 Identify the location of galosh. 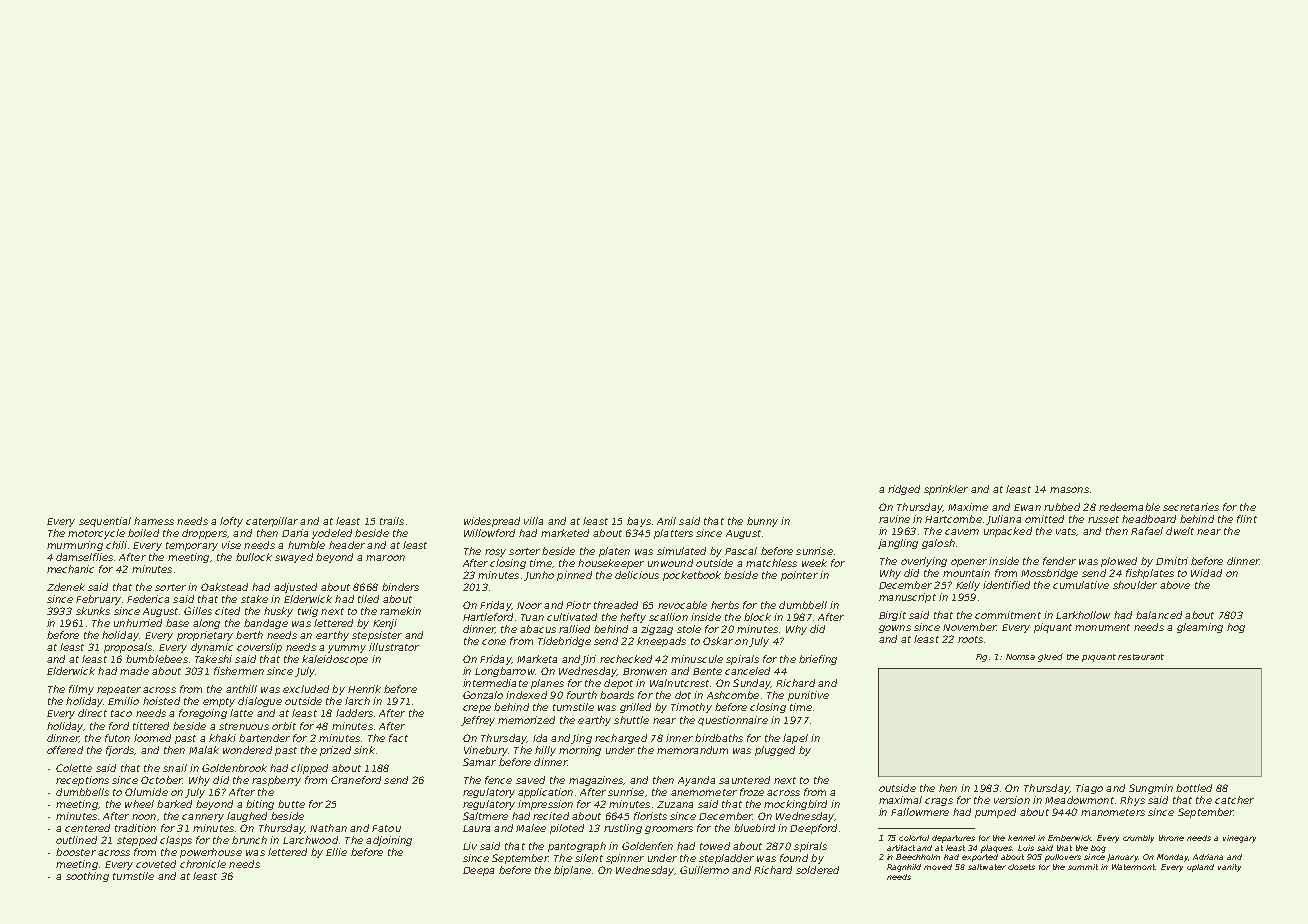
(938, 544).
